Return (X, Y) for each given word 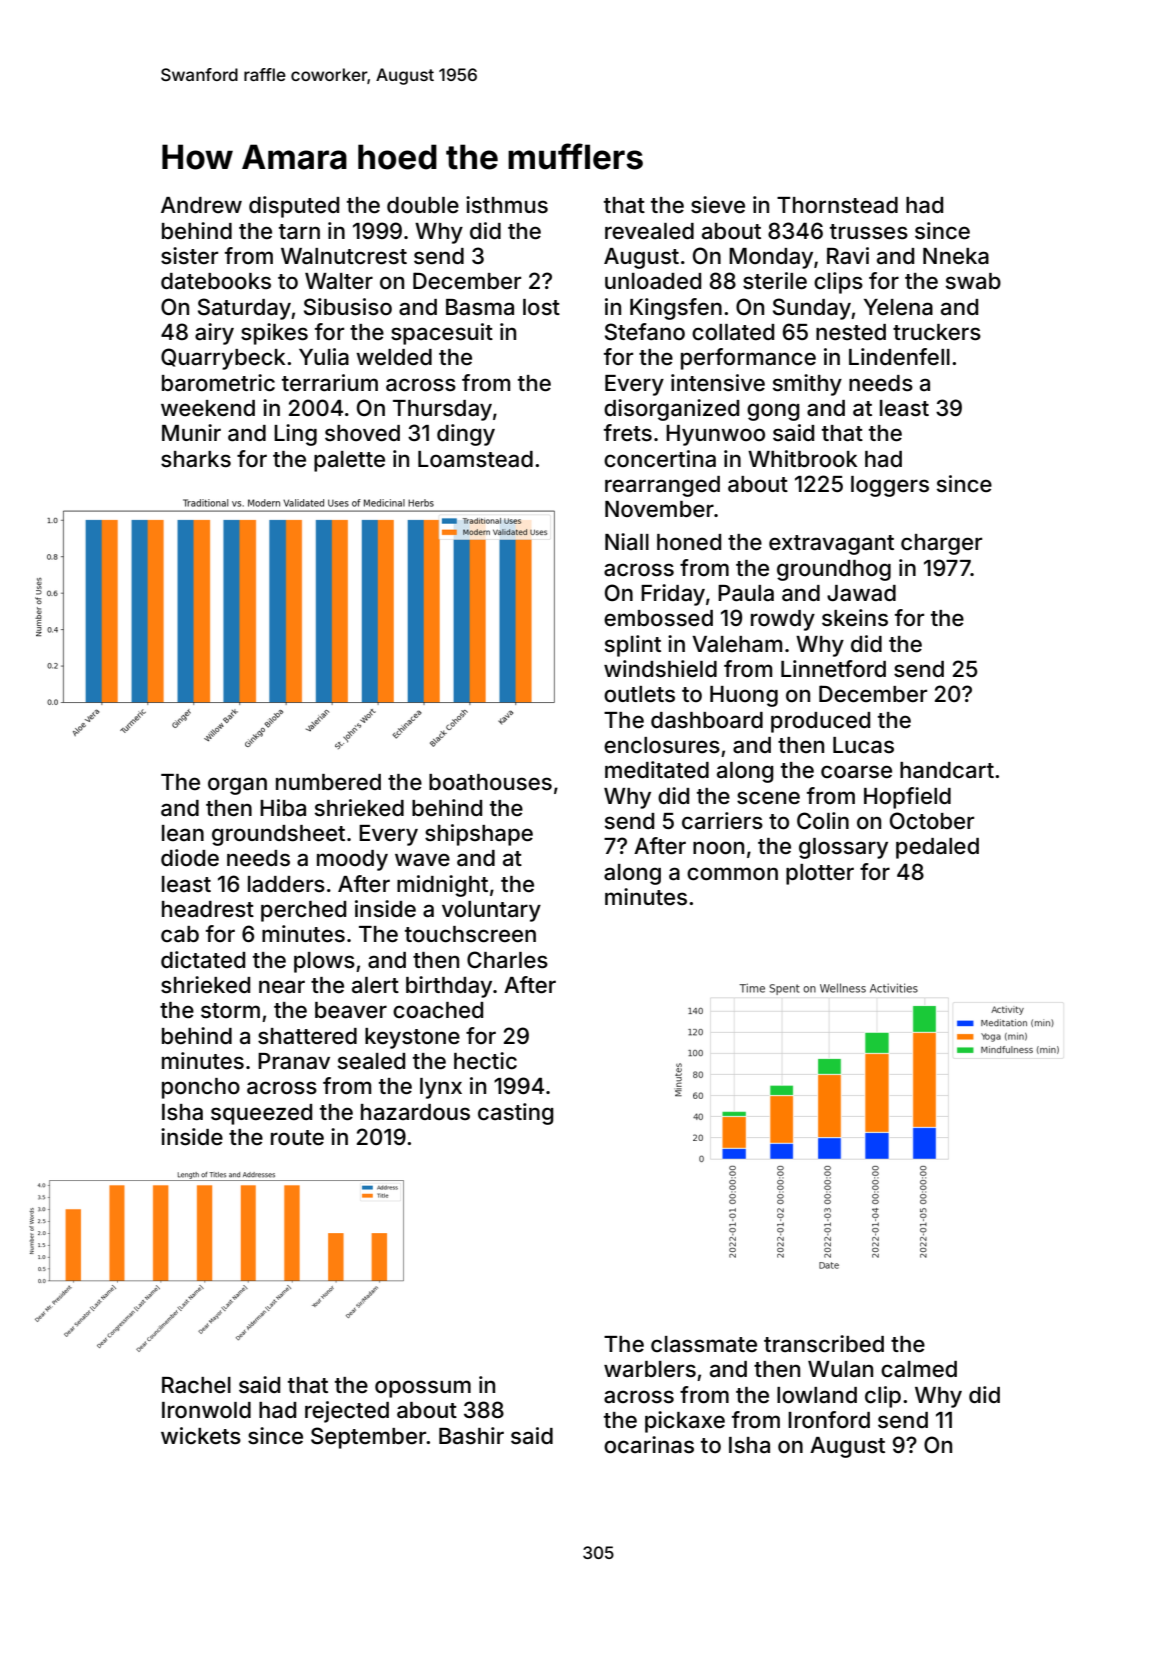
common (732, 874)
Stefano (645, 332)
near (282, 987)
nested (851, 332)
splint (633, 646)
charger (941, 544)
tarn (299, 232)
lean (183, 833)
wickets (201, 1436)
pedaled (937, 848)
